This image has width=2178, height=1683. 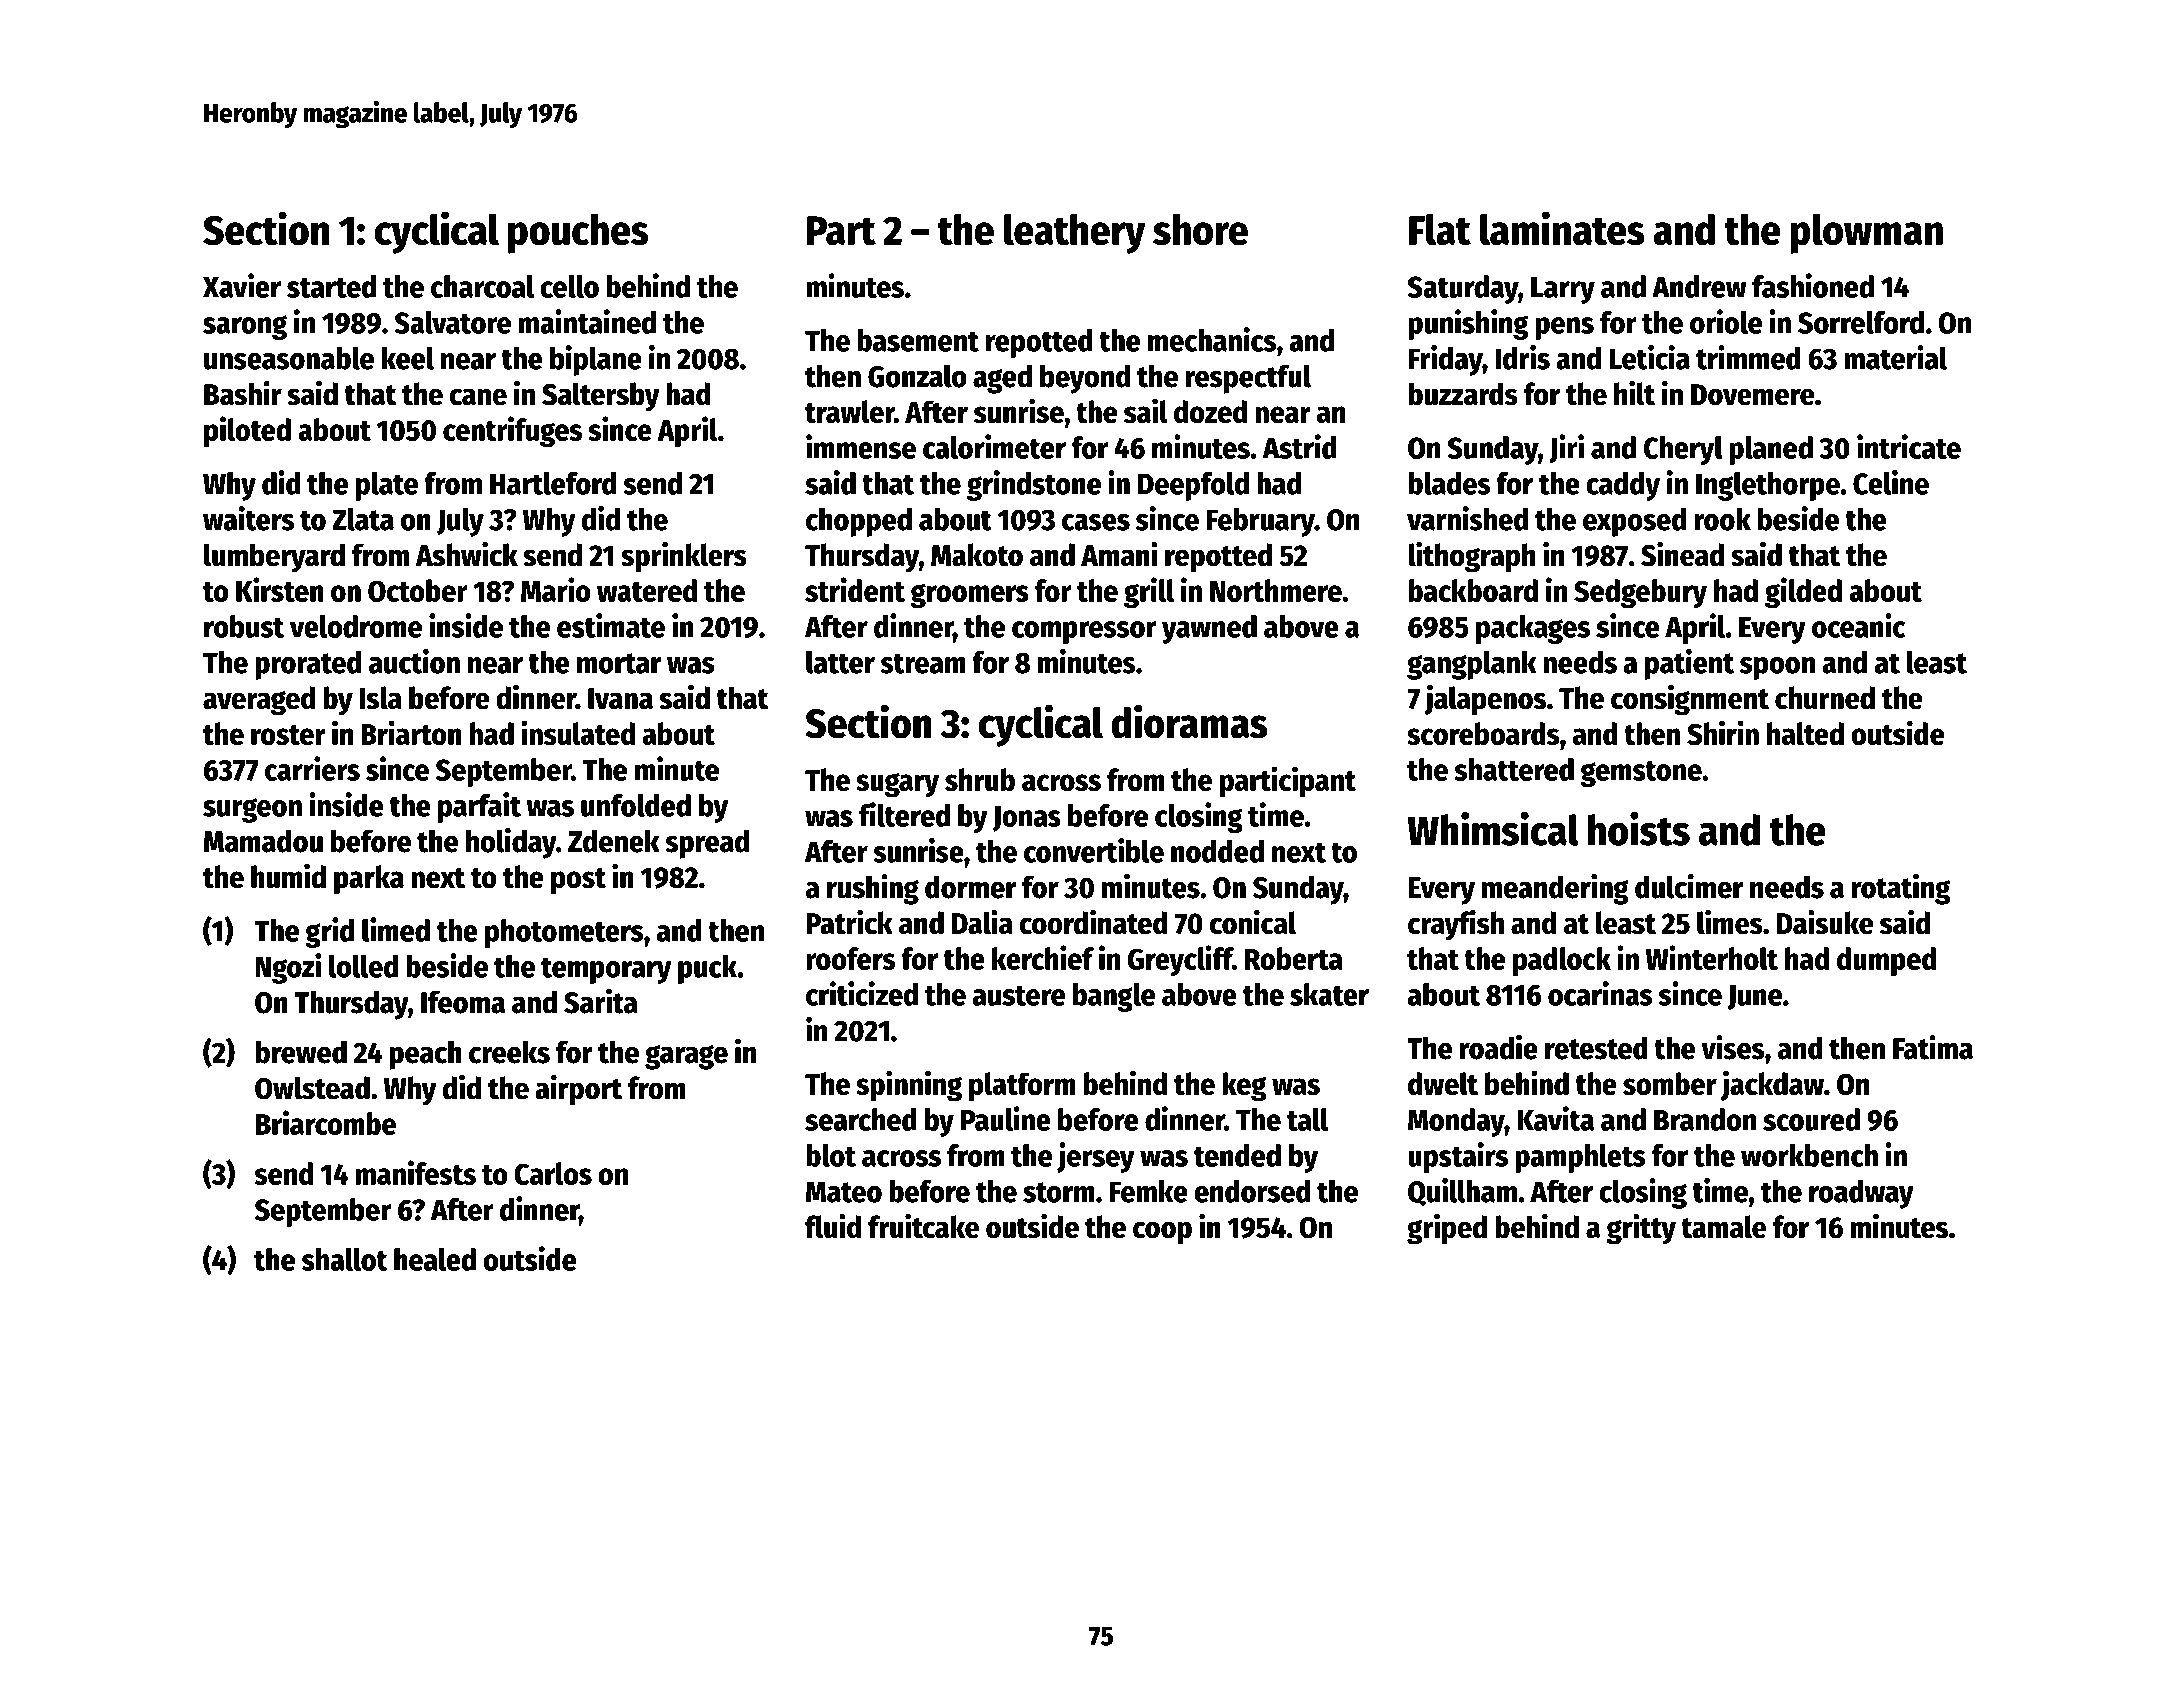 What do you see at coordinates (425, 1055) in the image?
I see `peach` at bounding box center [425, 1055].
